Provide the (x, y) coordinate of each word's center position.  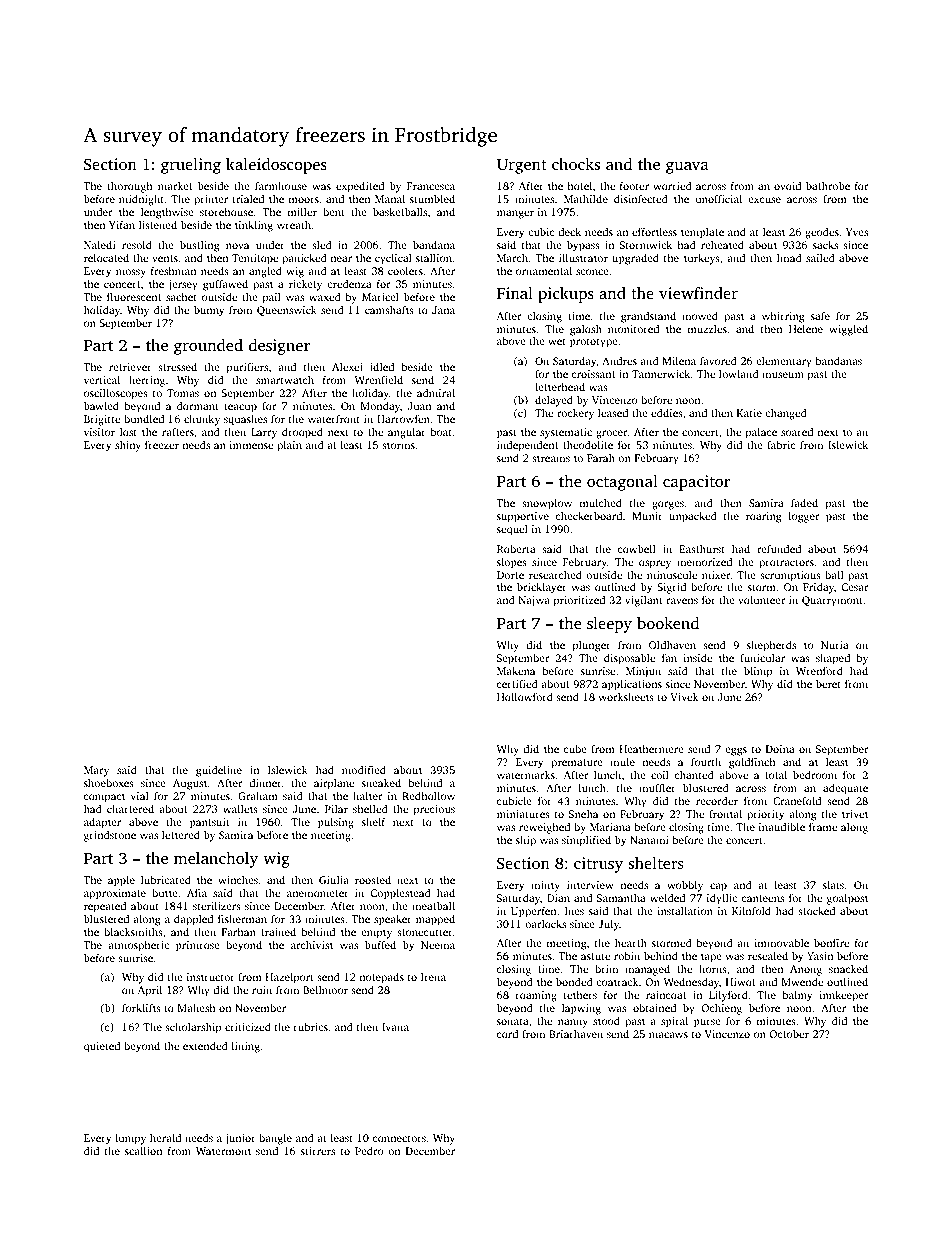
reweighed (544, 828)
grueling (191, 166)
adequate (845, 789)
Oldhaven (672, 644)
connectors (399, 1138)
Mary (96, 771)
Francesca (431, 186)
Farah (601, 458)
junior (240, 1139)
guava (687, 168)
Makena (516, 670)
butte (165, 892)
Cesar (855, 587)
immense (251, 445)
